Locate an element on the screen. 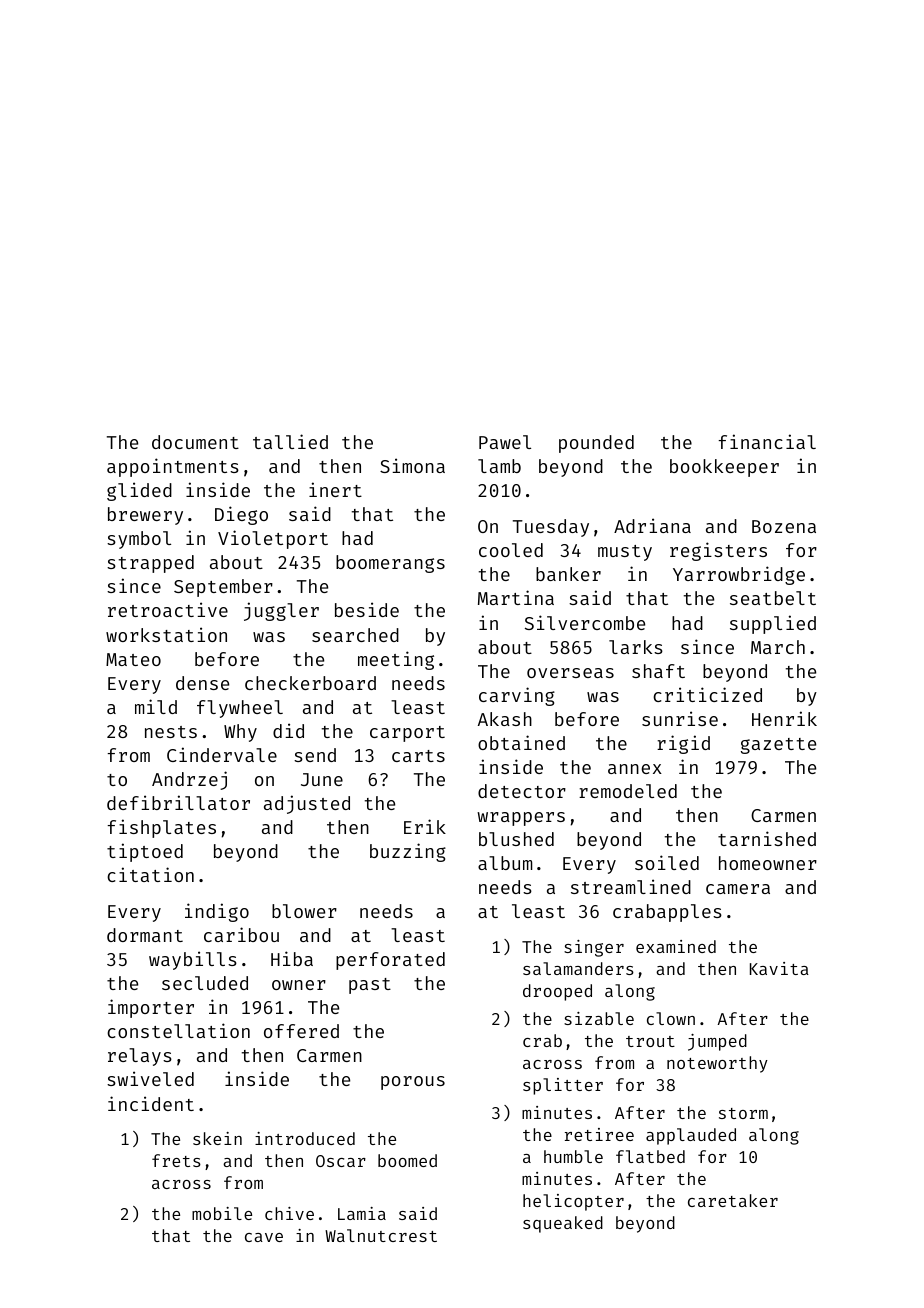  March is located at coordinates (778, 647).
